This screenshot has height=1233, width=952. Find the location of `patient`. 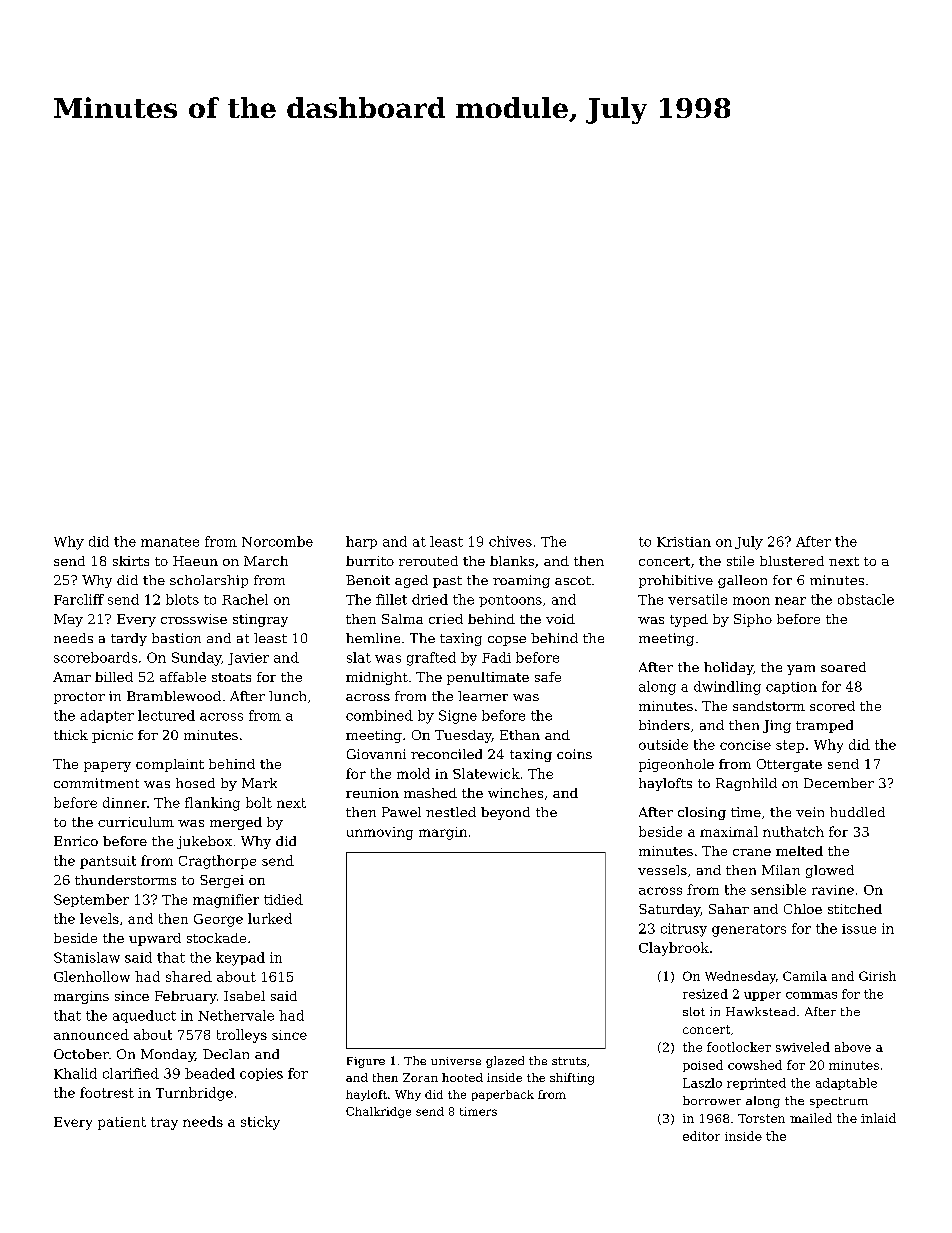

patient is located at coordinates (122, 1123).
